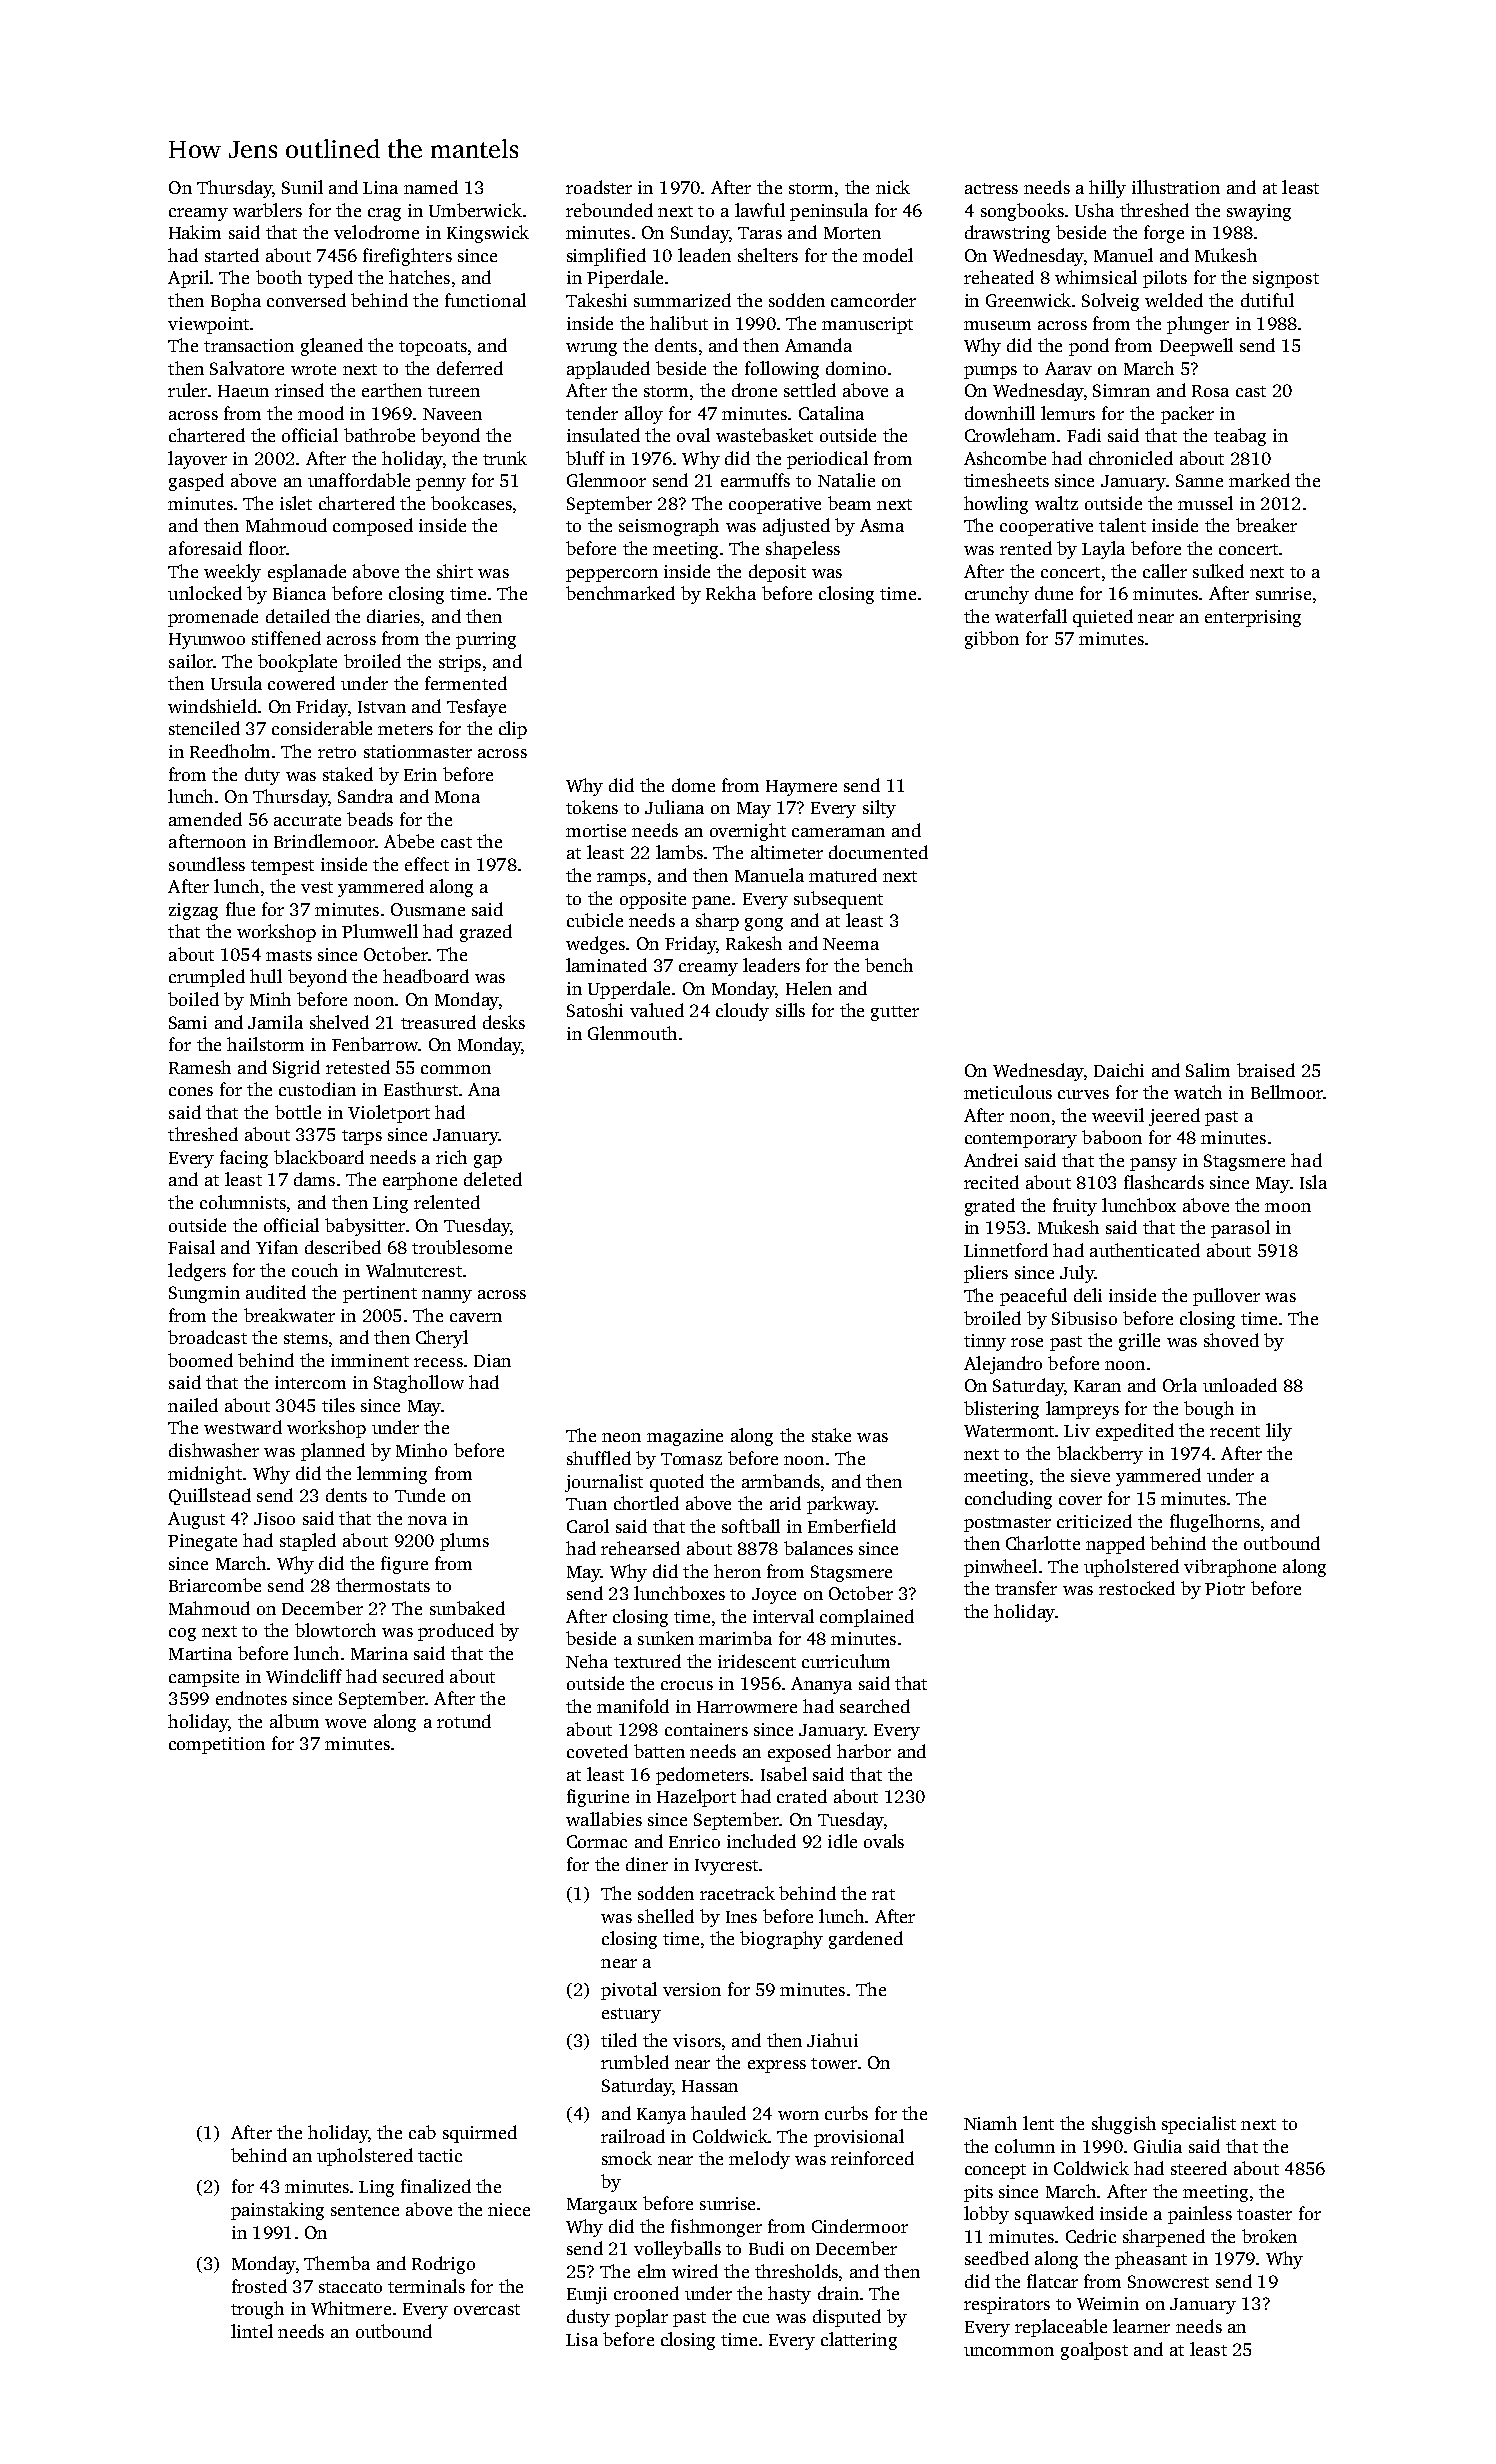  Describe the element at coordinates (1313, 1182) in the image. I see `Isla` at that location.
